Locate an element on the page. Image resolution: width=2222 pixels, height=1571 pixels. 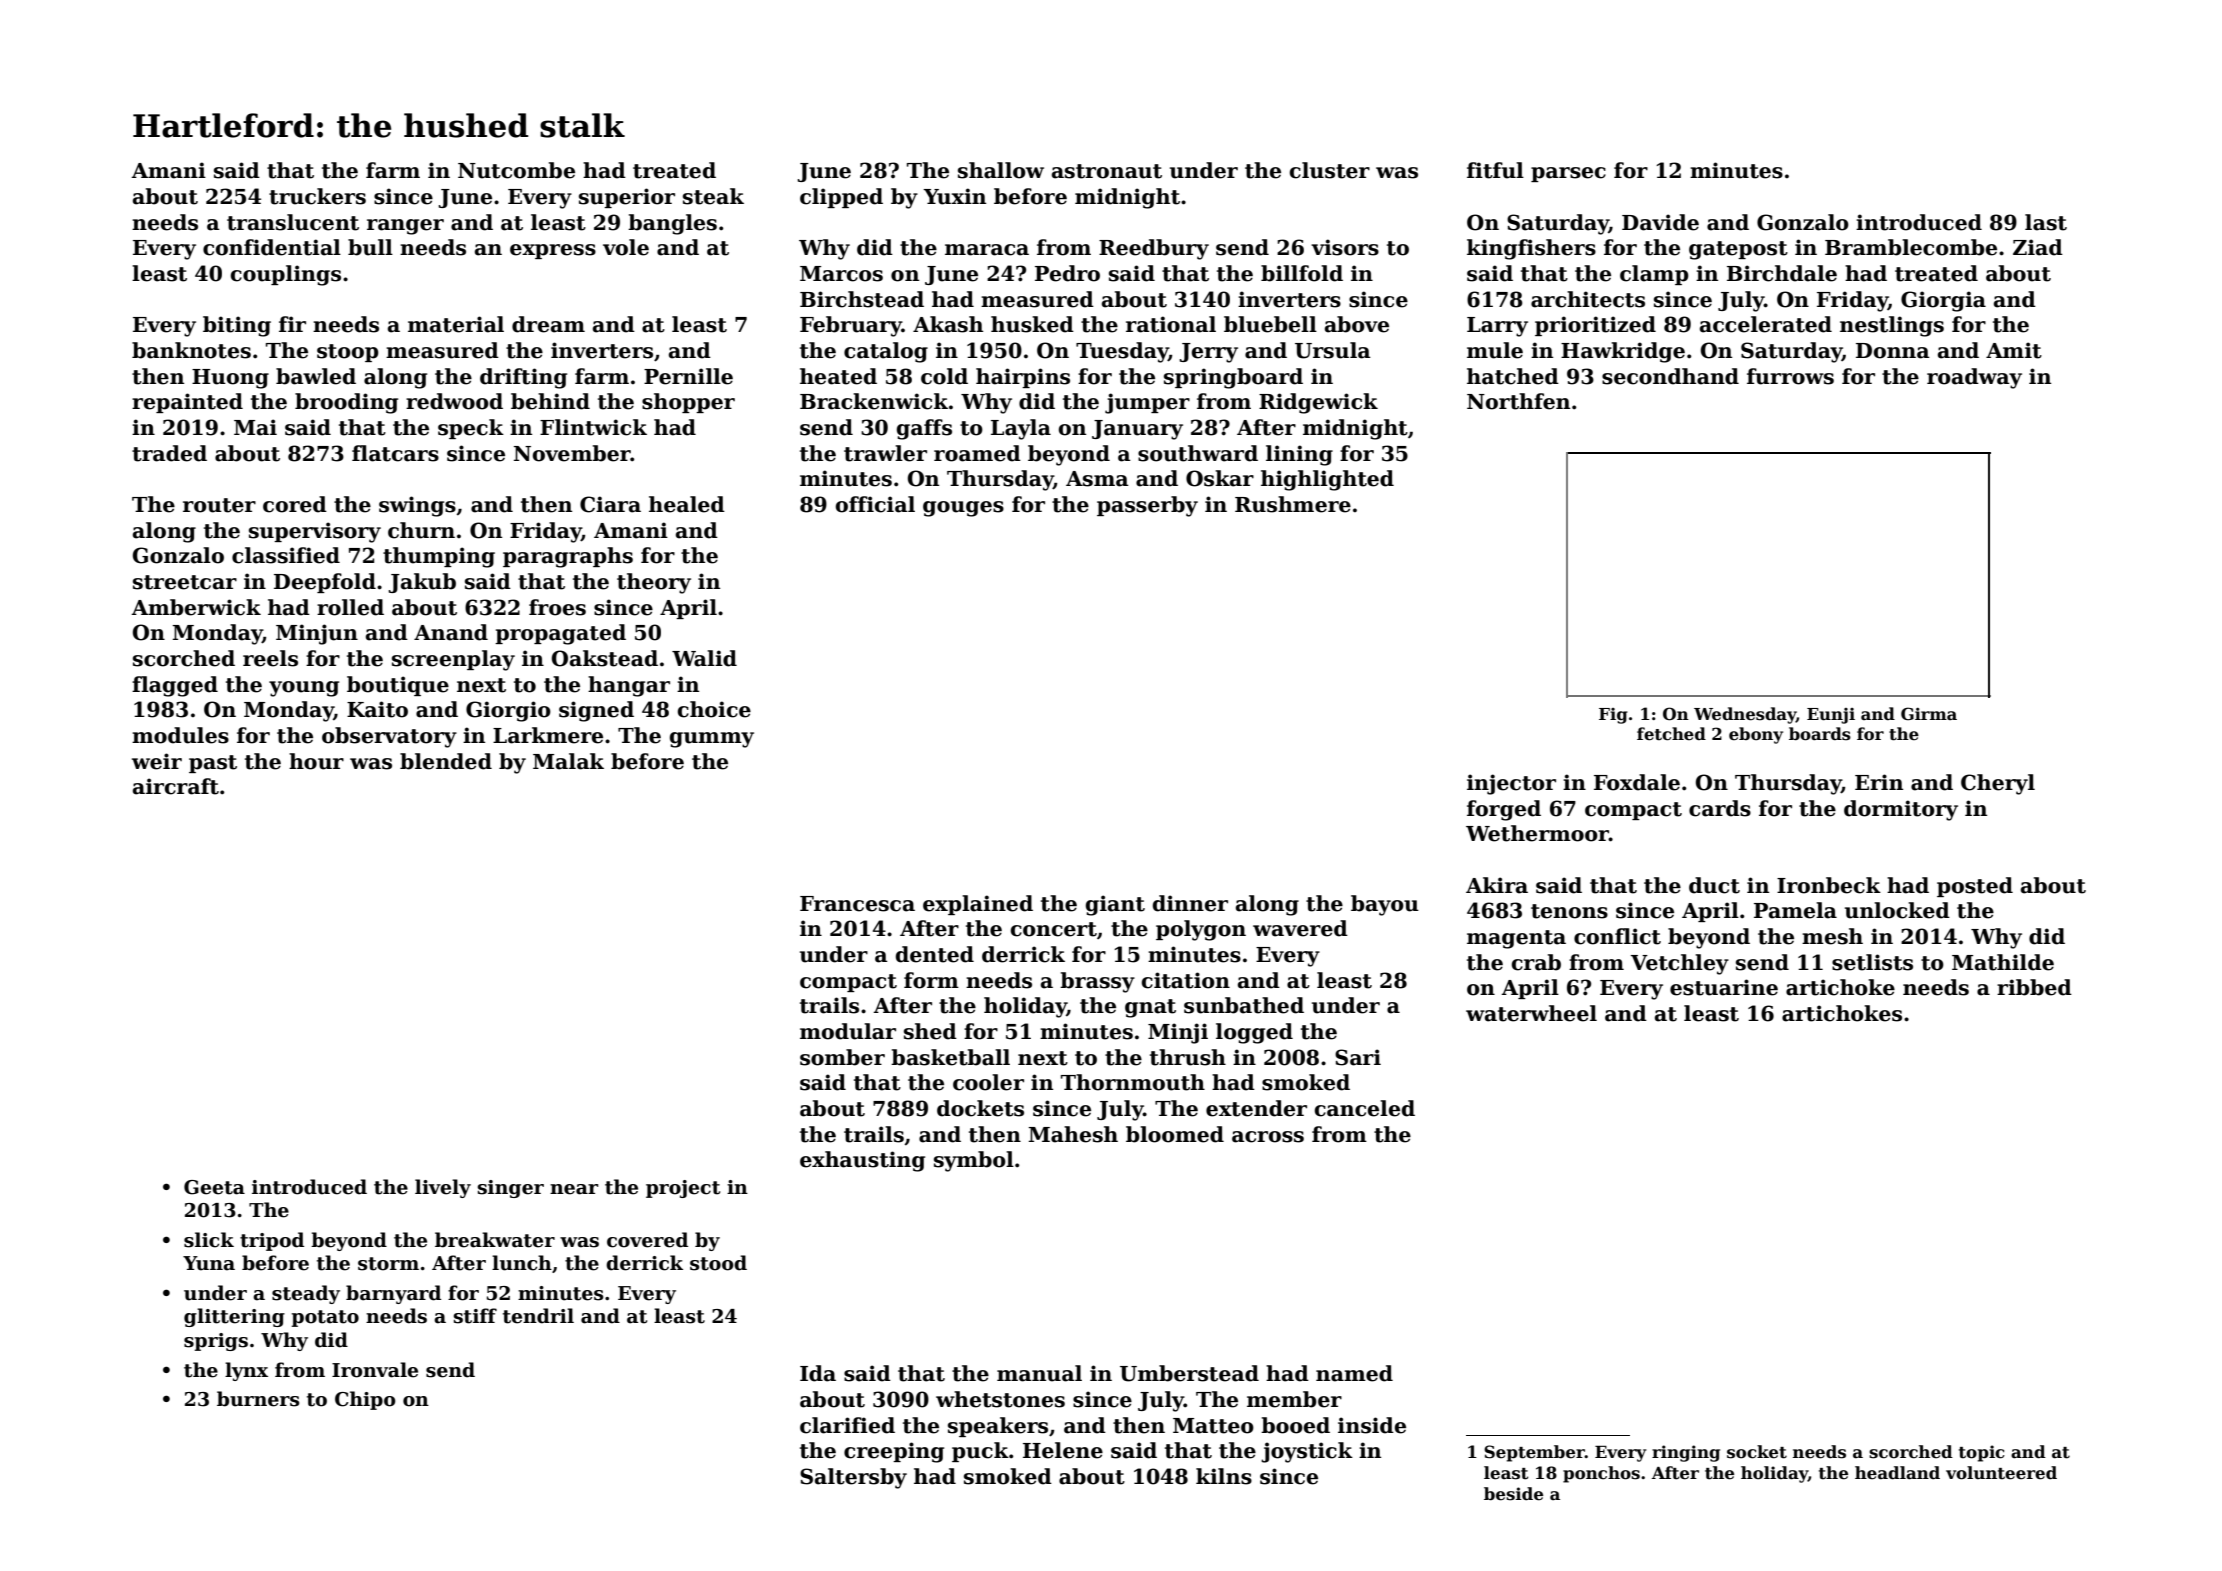
Mathilde is located at coordinates (2003, 962).
